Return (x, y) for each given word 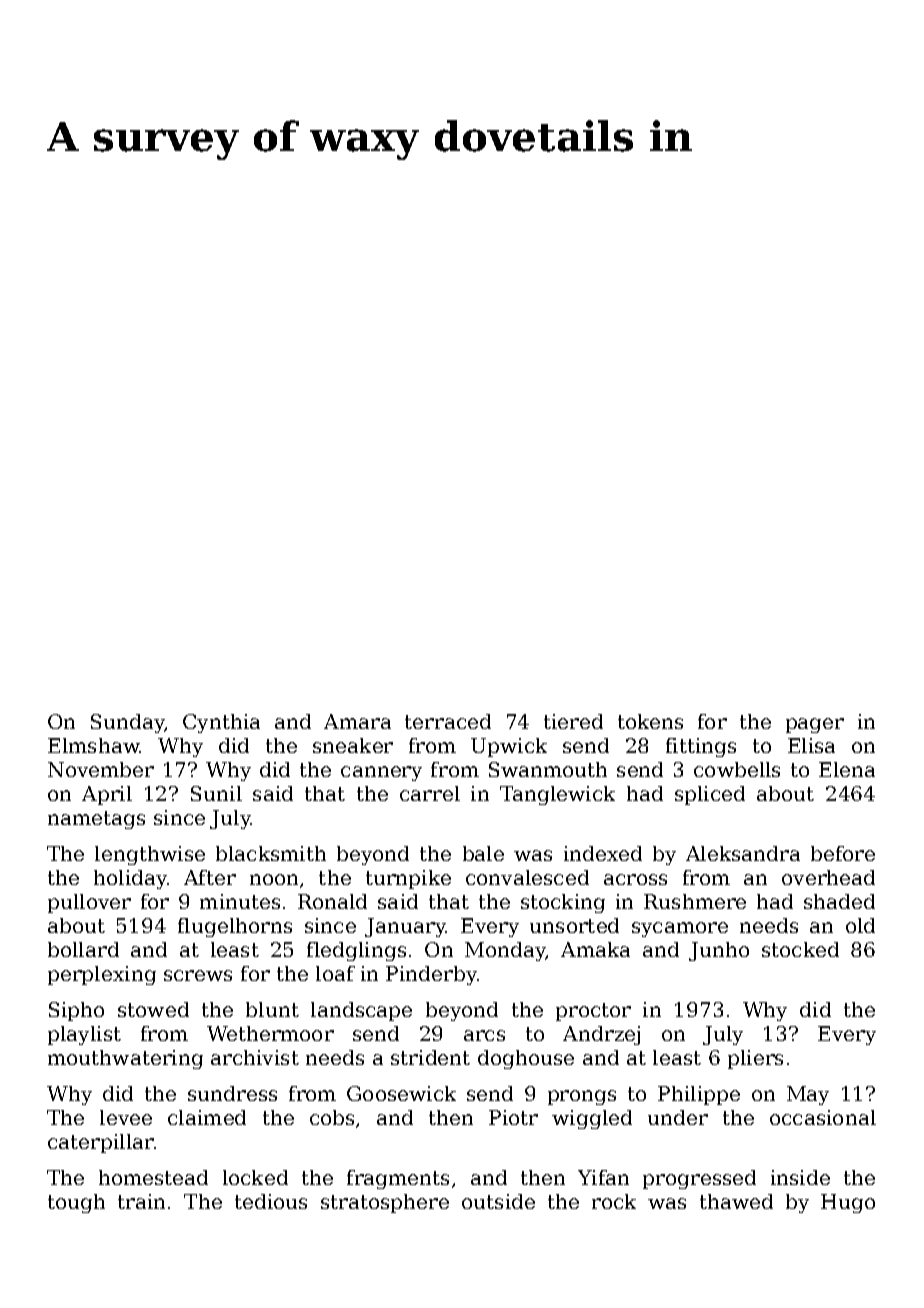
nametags (96, 820)
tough (76, 1203)
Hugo (848, 1203)
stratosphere (385, 1203)
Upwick (509, 747)
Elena (847, 769)
